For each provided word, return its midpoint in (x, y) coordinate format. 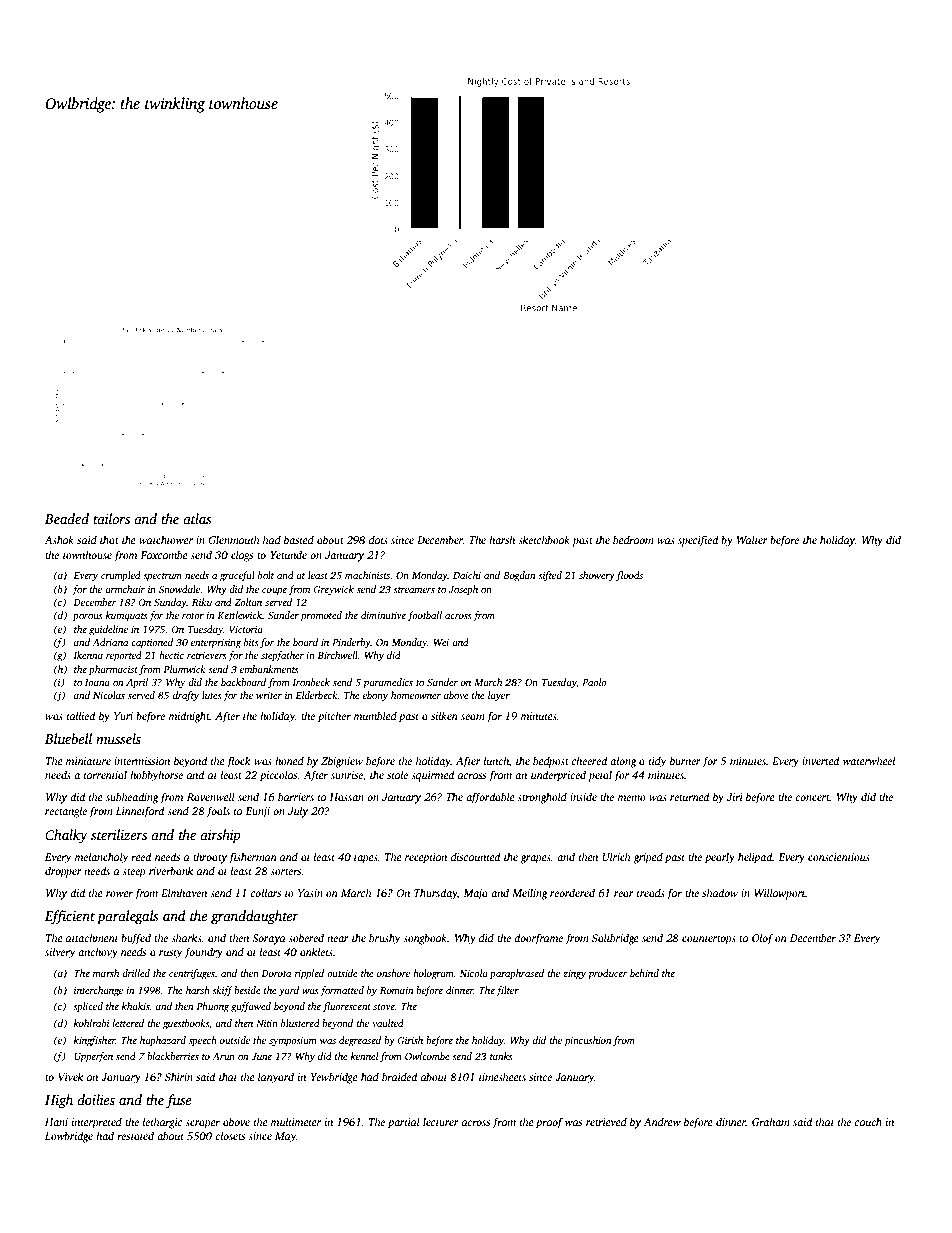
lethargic (162, 1123)
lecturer (441, 1121)
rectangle (66, 812)
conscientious (839, 857)
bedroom (633, 539)
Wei (441, 642)
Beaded (67, 518)
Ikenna (88, 655)
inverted (821, 760)
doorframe (538, 939)
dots (378, 539)
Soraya (269, 939)
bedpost (551, 762)
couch (868, 1121)
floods (629, 576)
